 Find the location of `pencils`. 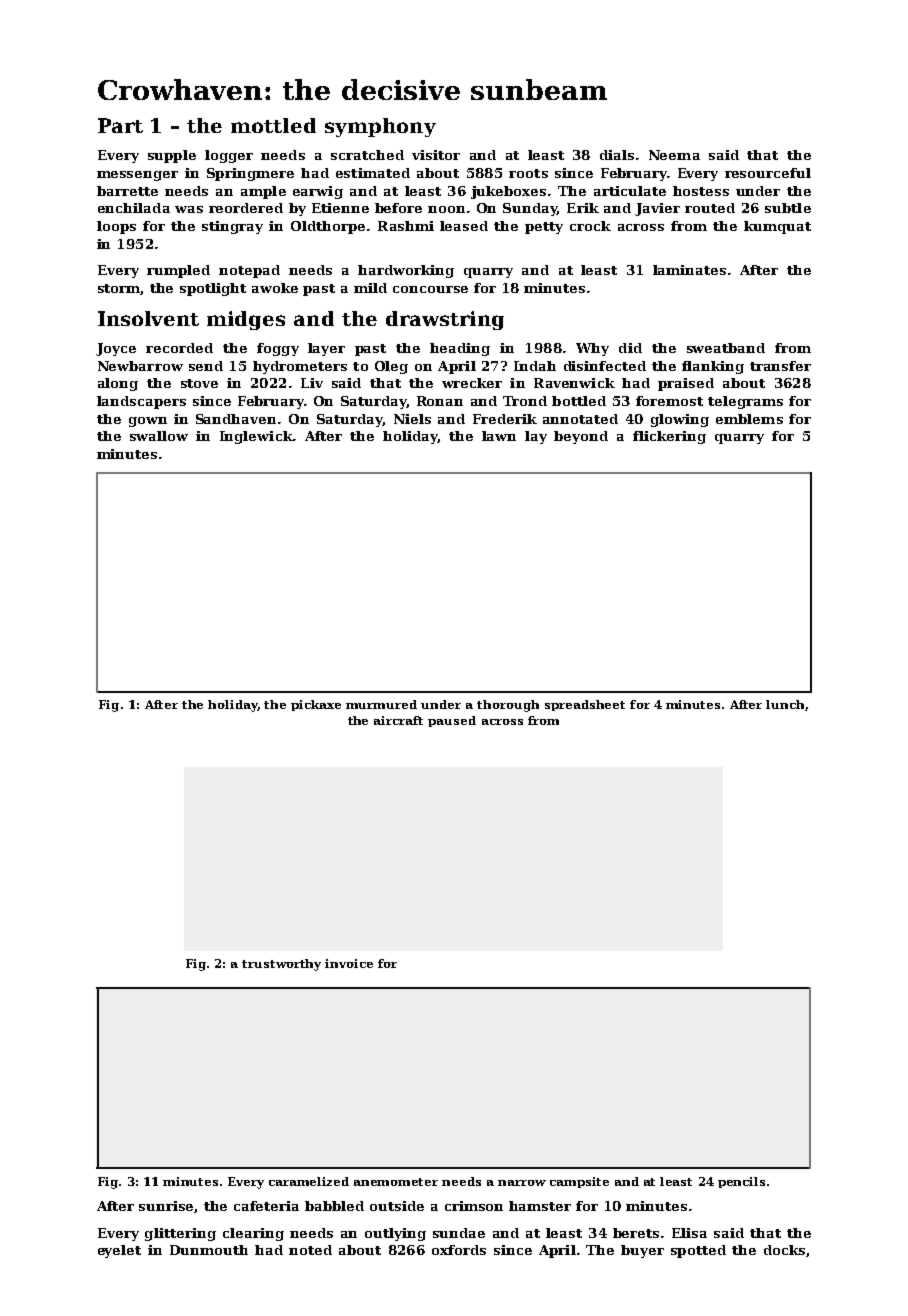

pencils is located at coordinates (741, 1182).
